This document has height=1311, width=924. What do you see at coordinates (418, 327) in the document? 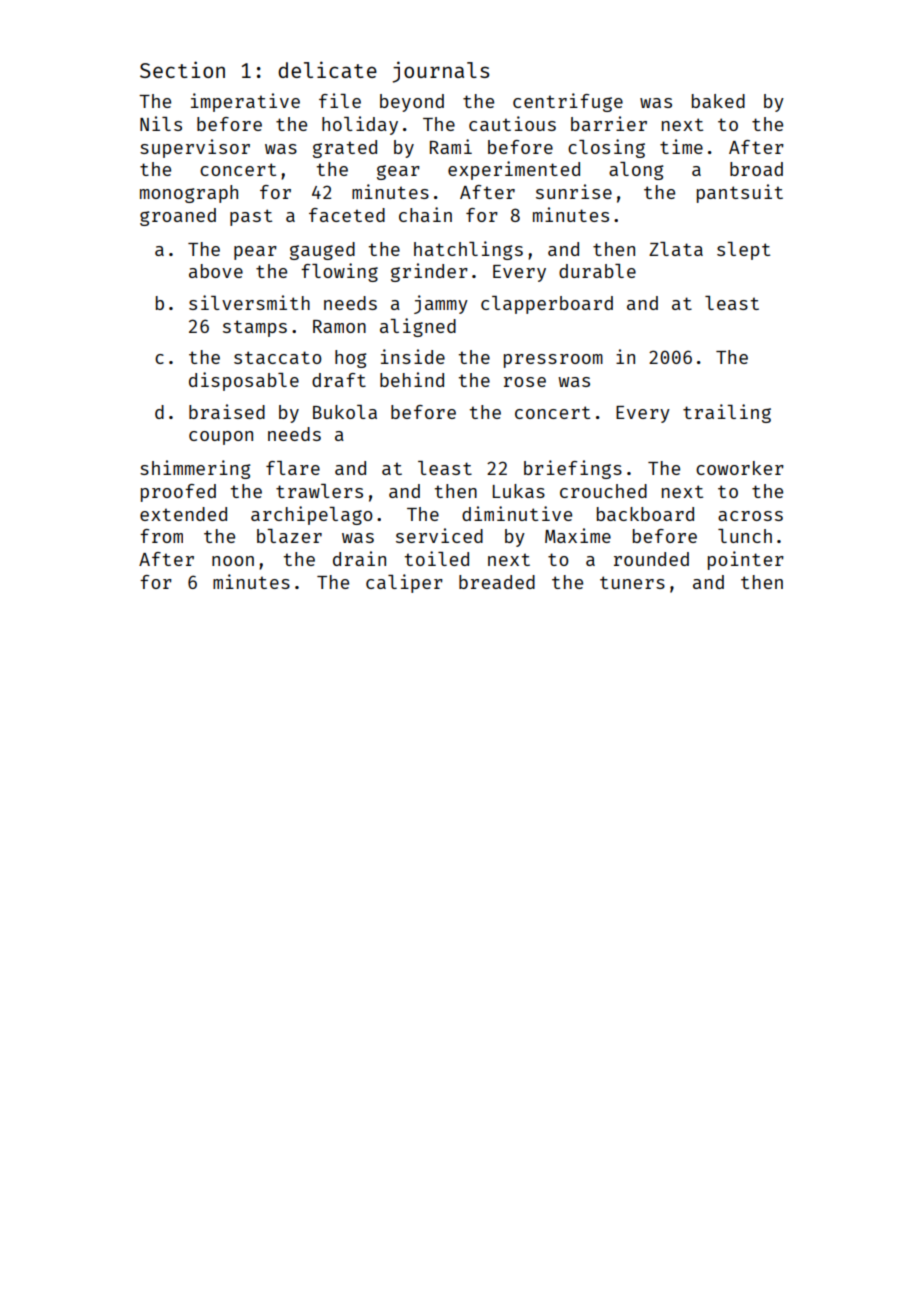
I see `aligned` at bounding box center [418, 327].
